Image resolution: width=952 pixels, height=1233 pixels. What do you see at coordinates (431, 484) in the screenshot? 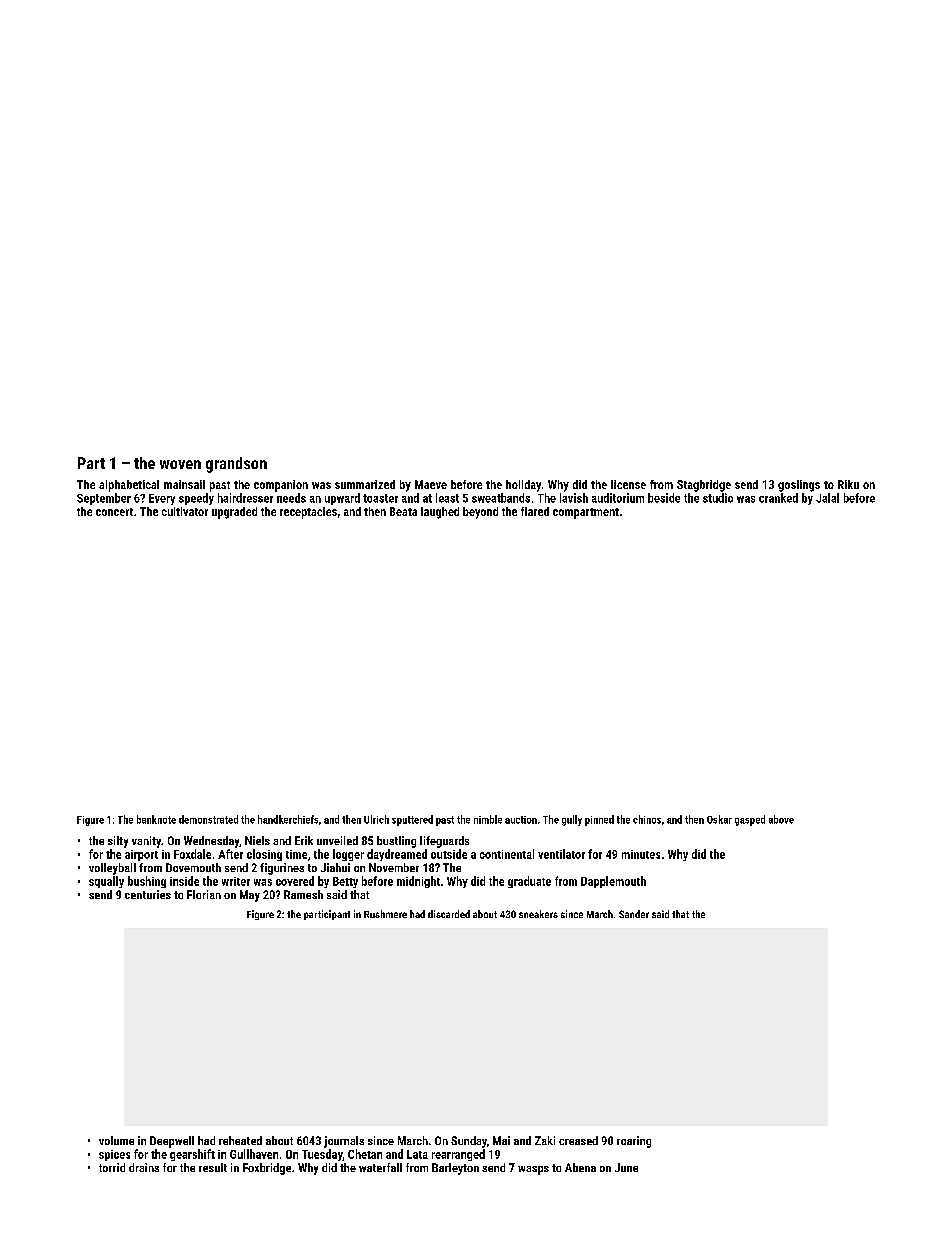
I see `Maeve` at bounding box center [431, 484].
